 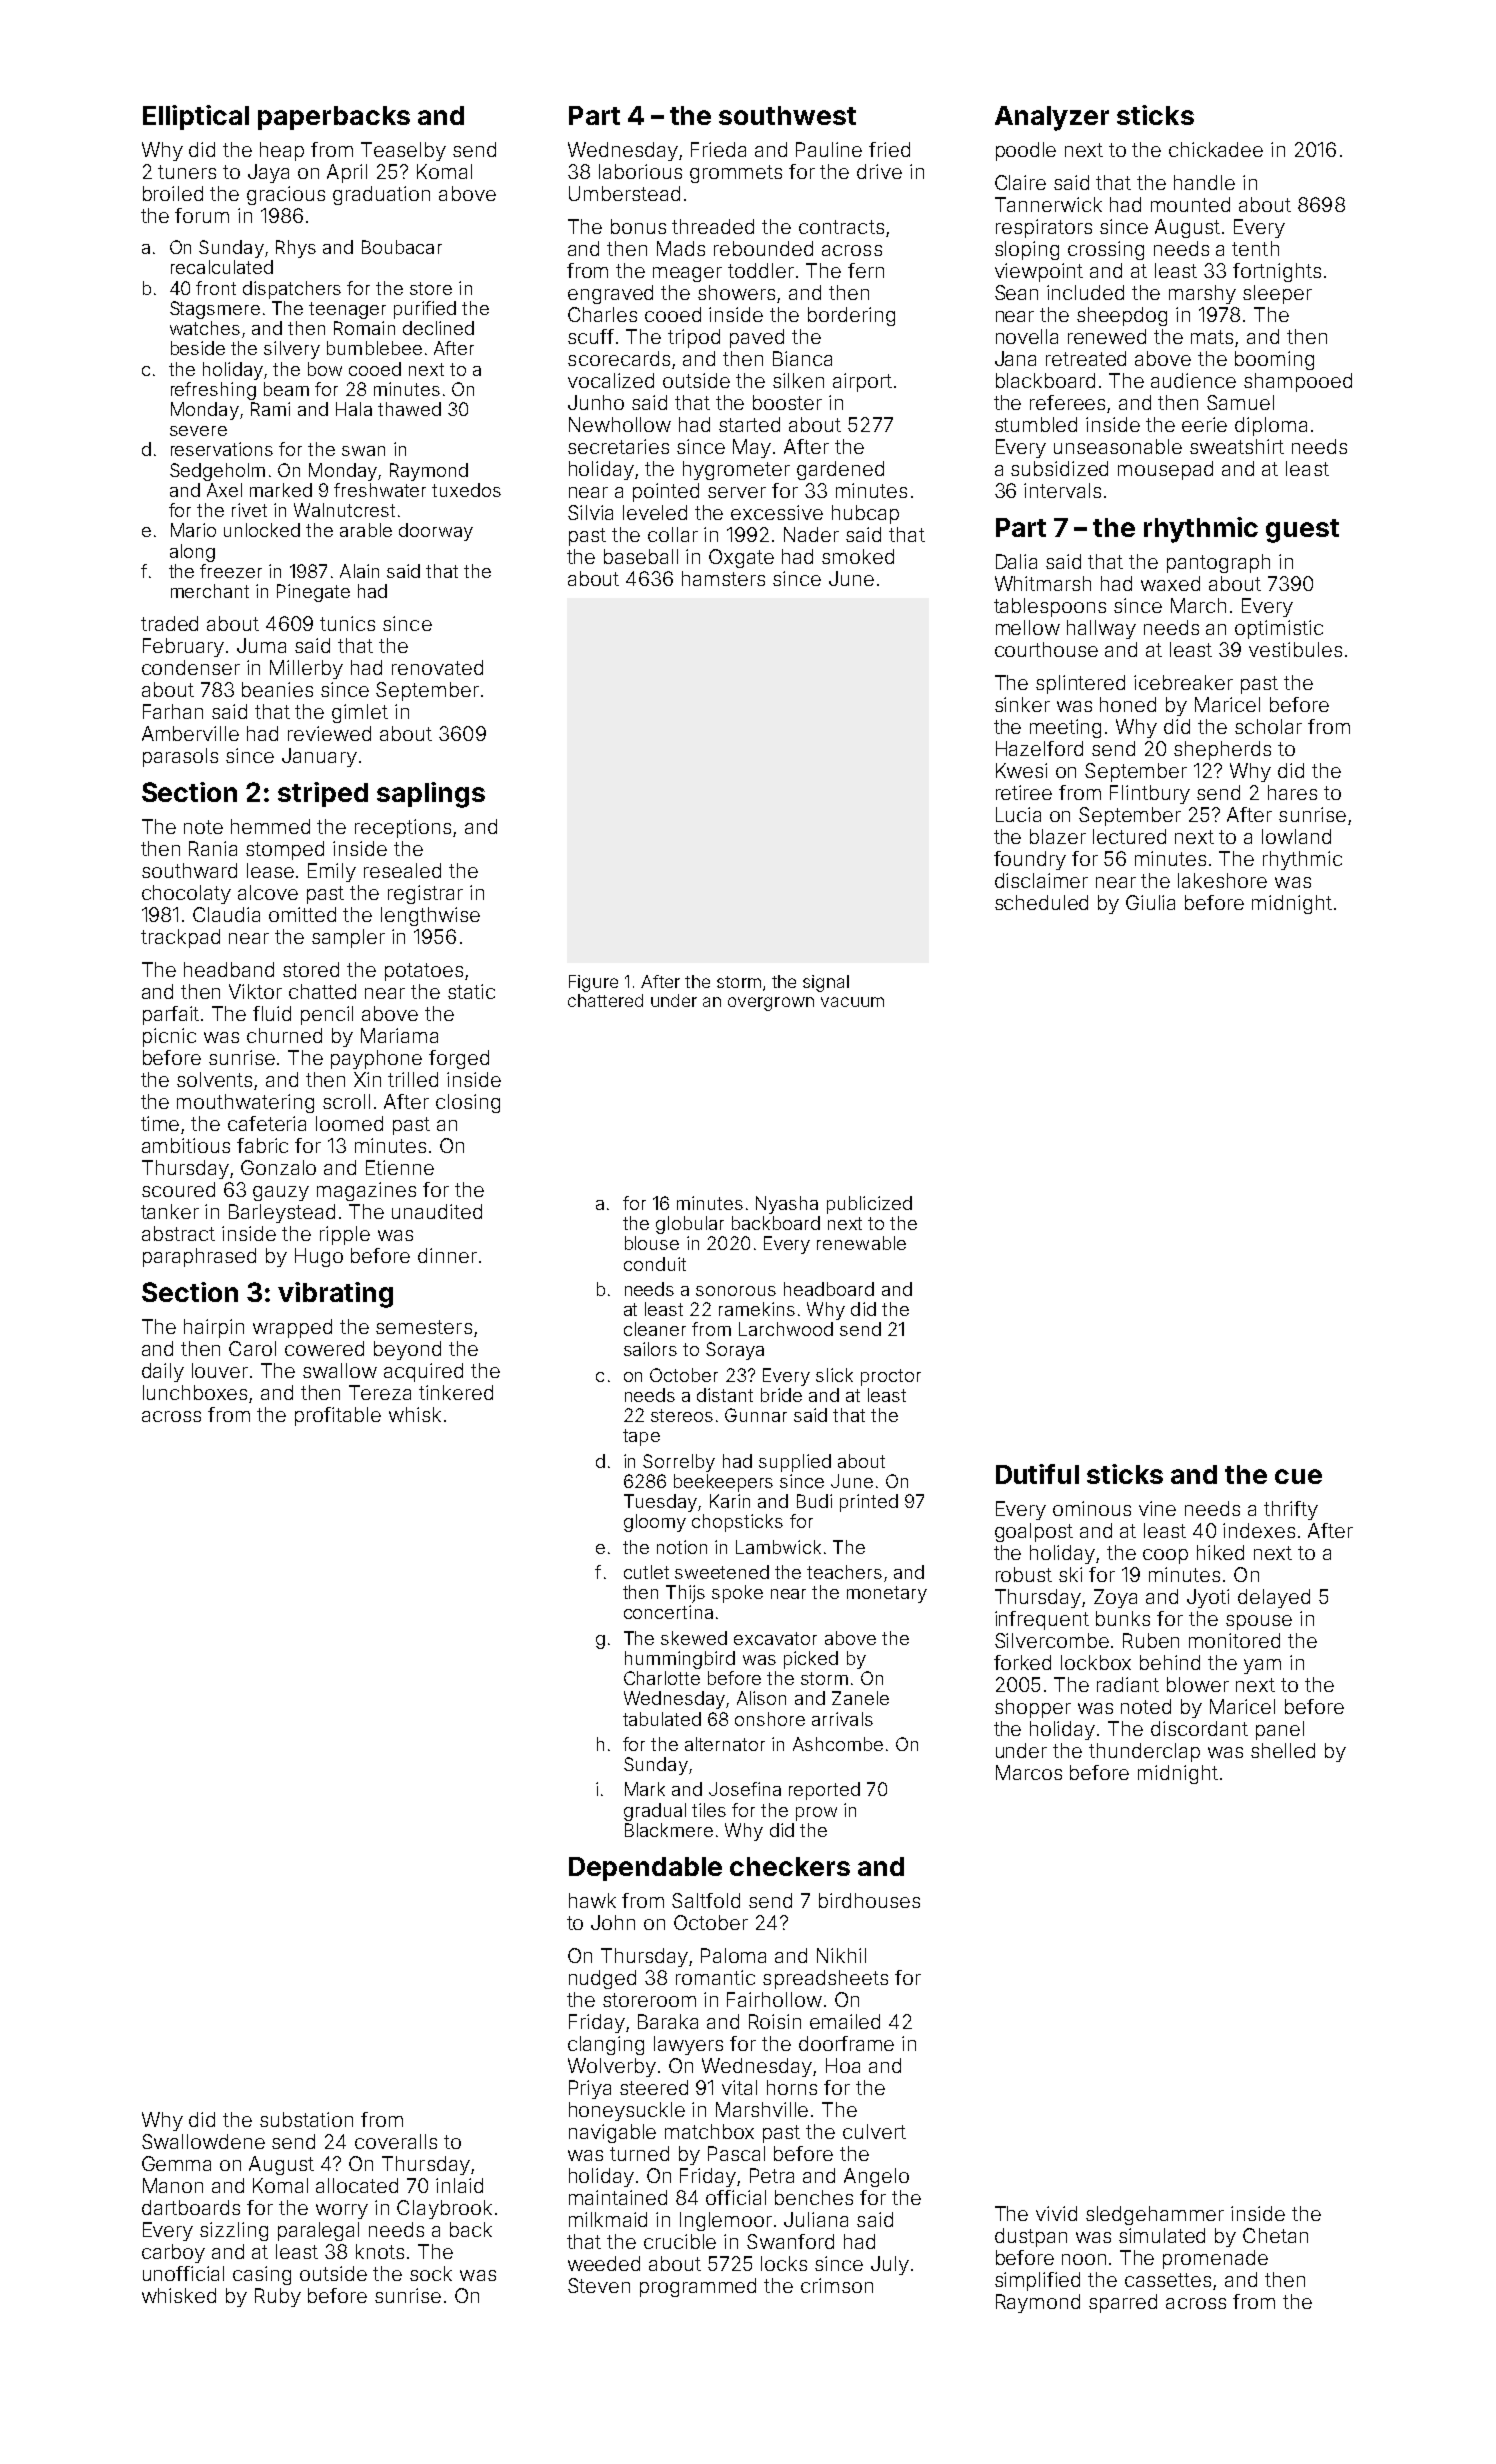 What do you see at coordinates (176, 2163) in the page?
I see `Gemma` at bounding box center [176, 2163].
